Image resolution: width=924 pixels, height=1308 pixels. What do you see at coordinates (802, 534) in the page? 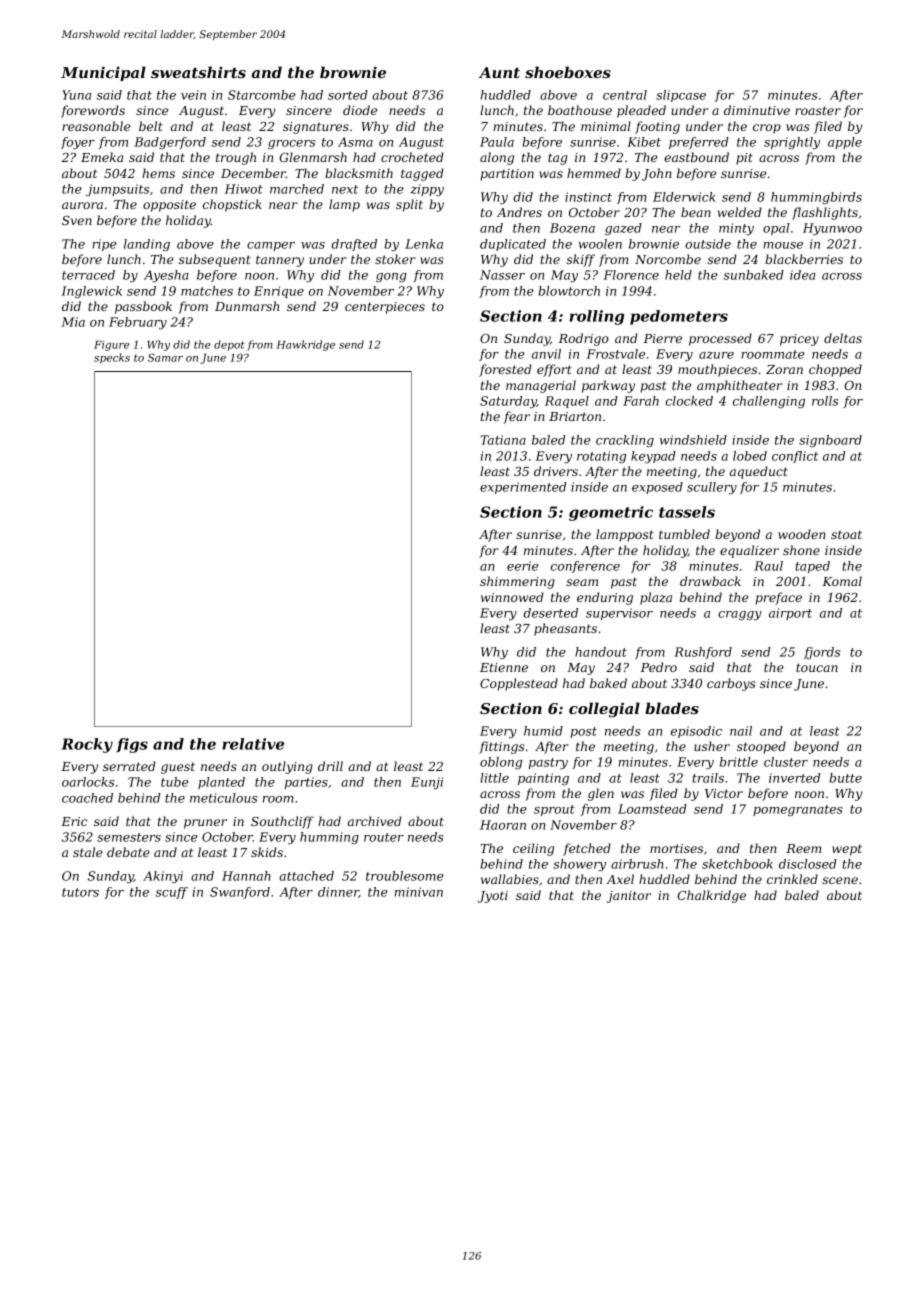
I see `wooden` at bounding box center [802, 534].
